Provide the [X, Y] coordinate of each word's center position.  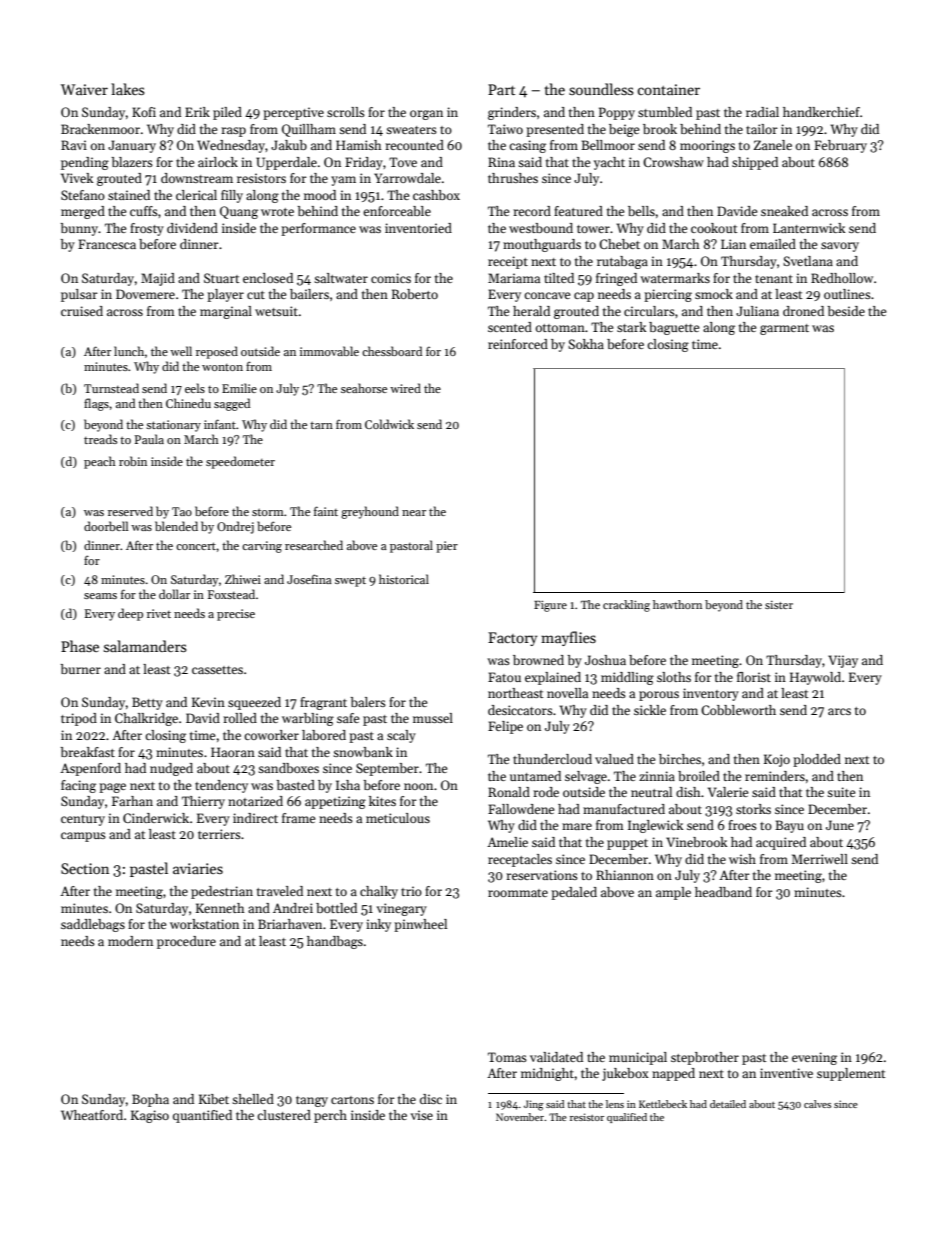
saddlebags [93, 925]
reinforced [518, 344]
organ [426, 115]
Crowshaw [673, 162]
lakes [128, 89]
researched [314, 545]
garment [784, 329]
